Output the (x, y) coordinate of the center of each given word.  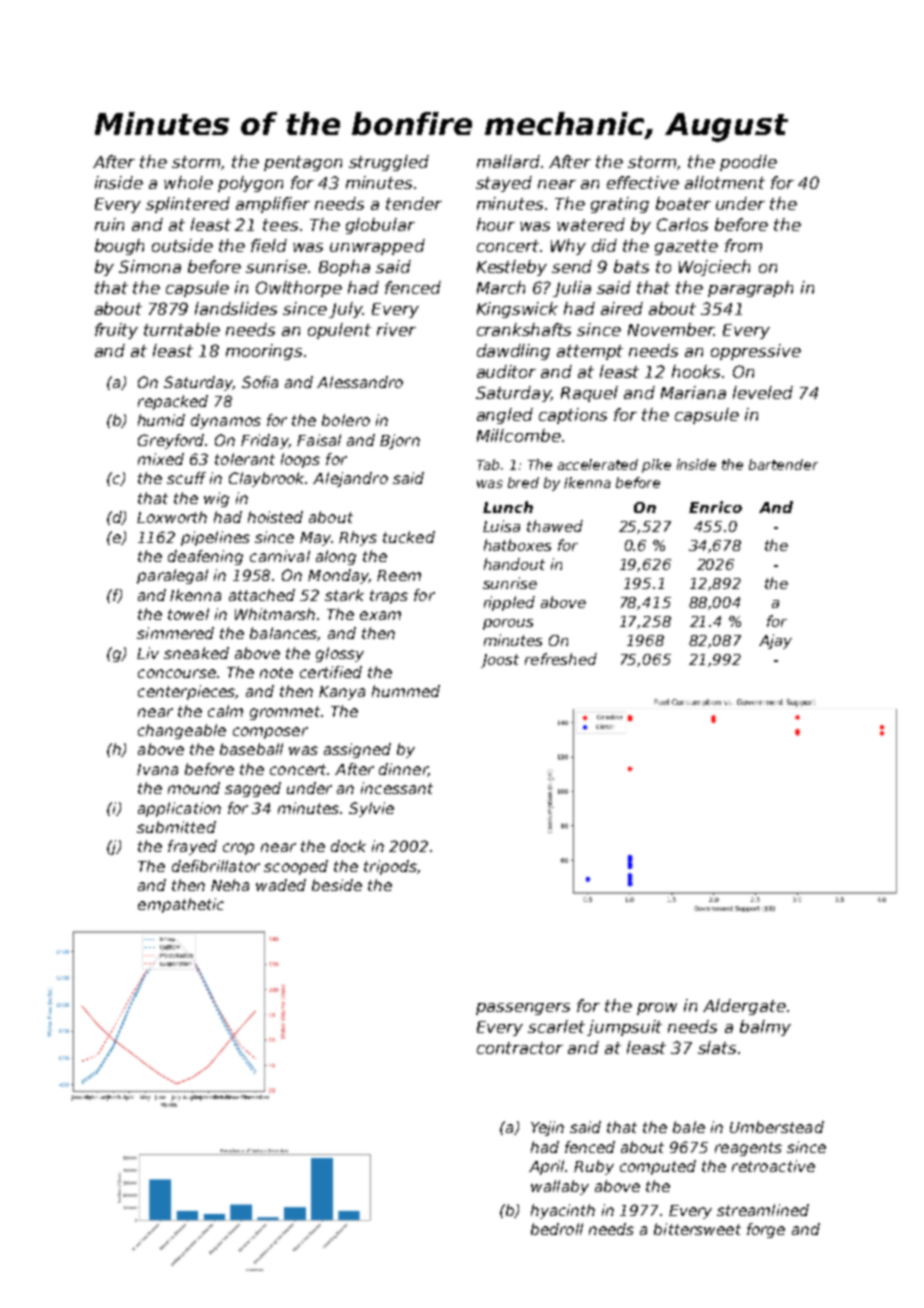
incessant (397, 788)
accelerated (598, 464)
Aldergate (744, 1007)
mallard (508, 161)
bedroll (557, 1229)
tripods (390, 867)
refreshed (561, 659)
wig (216, 499)
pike (656, 466)
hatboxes (517, 545)
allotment (725, 182)
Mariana (693, 392)
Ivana (157, 769)
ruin (109, 224)
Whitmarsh (275, 614)
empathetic (181, 905)
